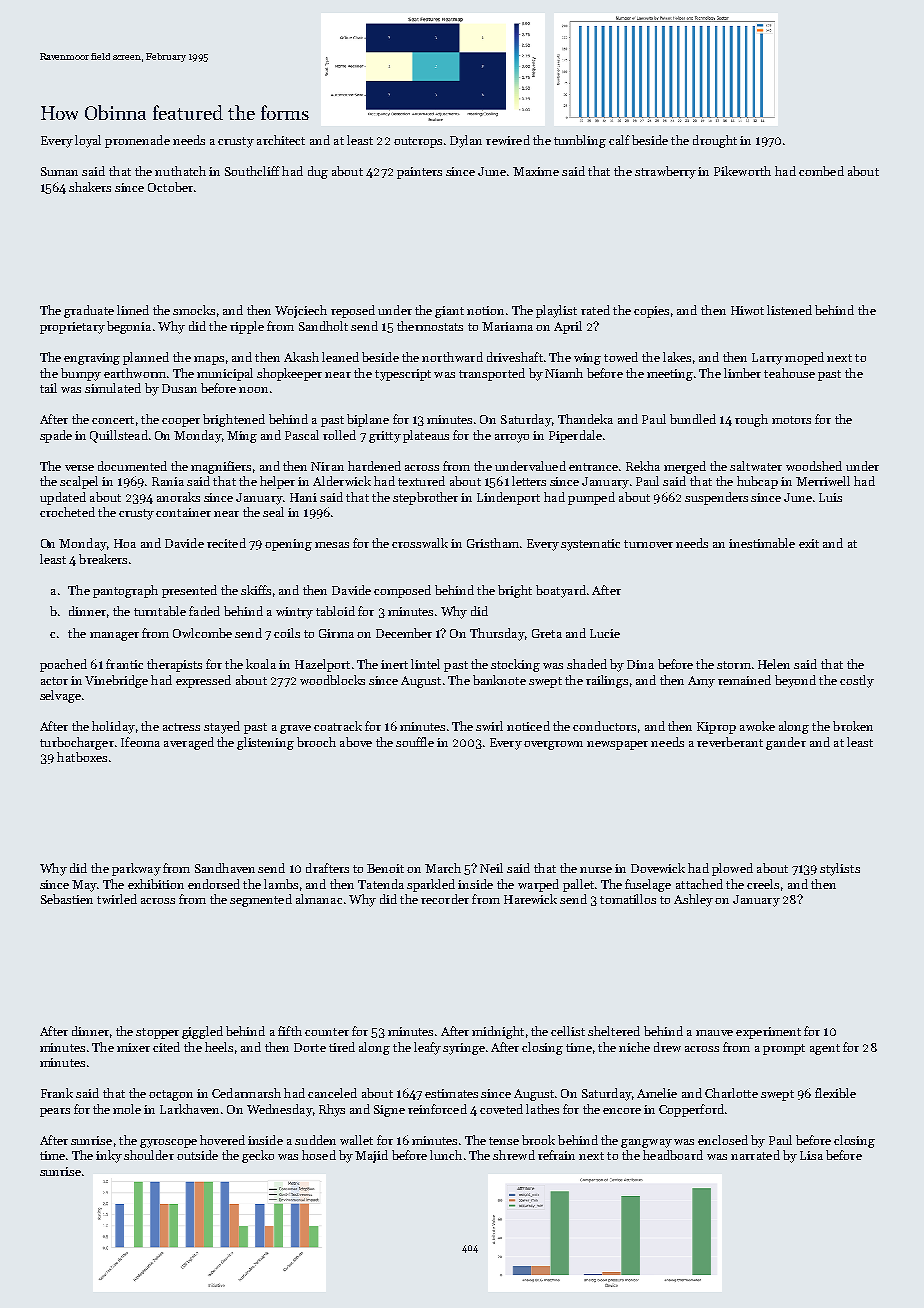  Describe the element at coordinates (701, 682) in the image. I see `Amy` at that location.
